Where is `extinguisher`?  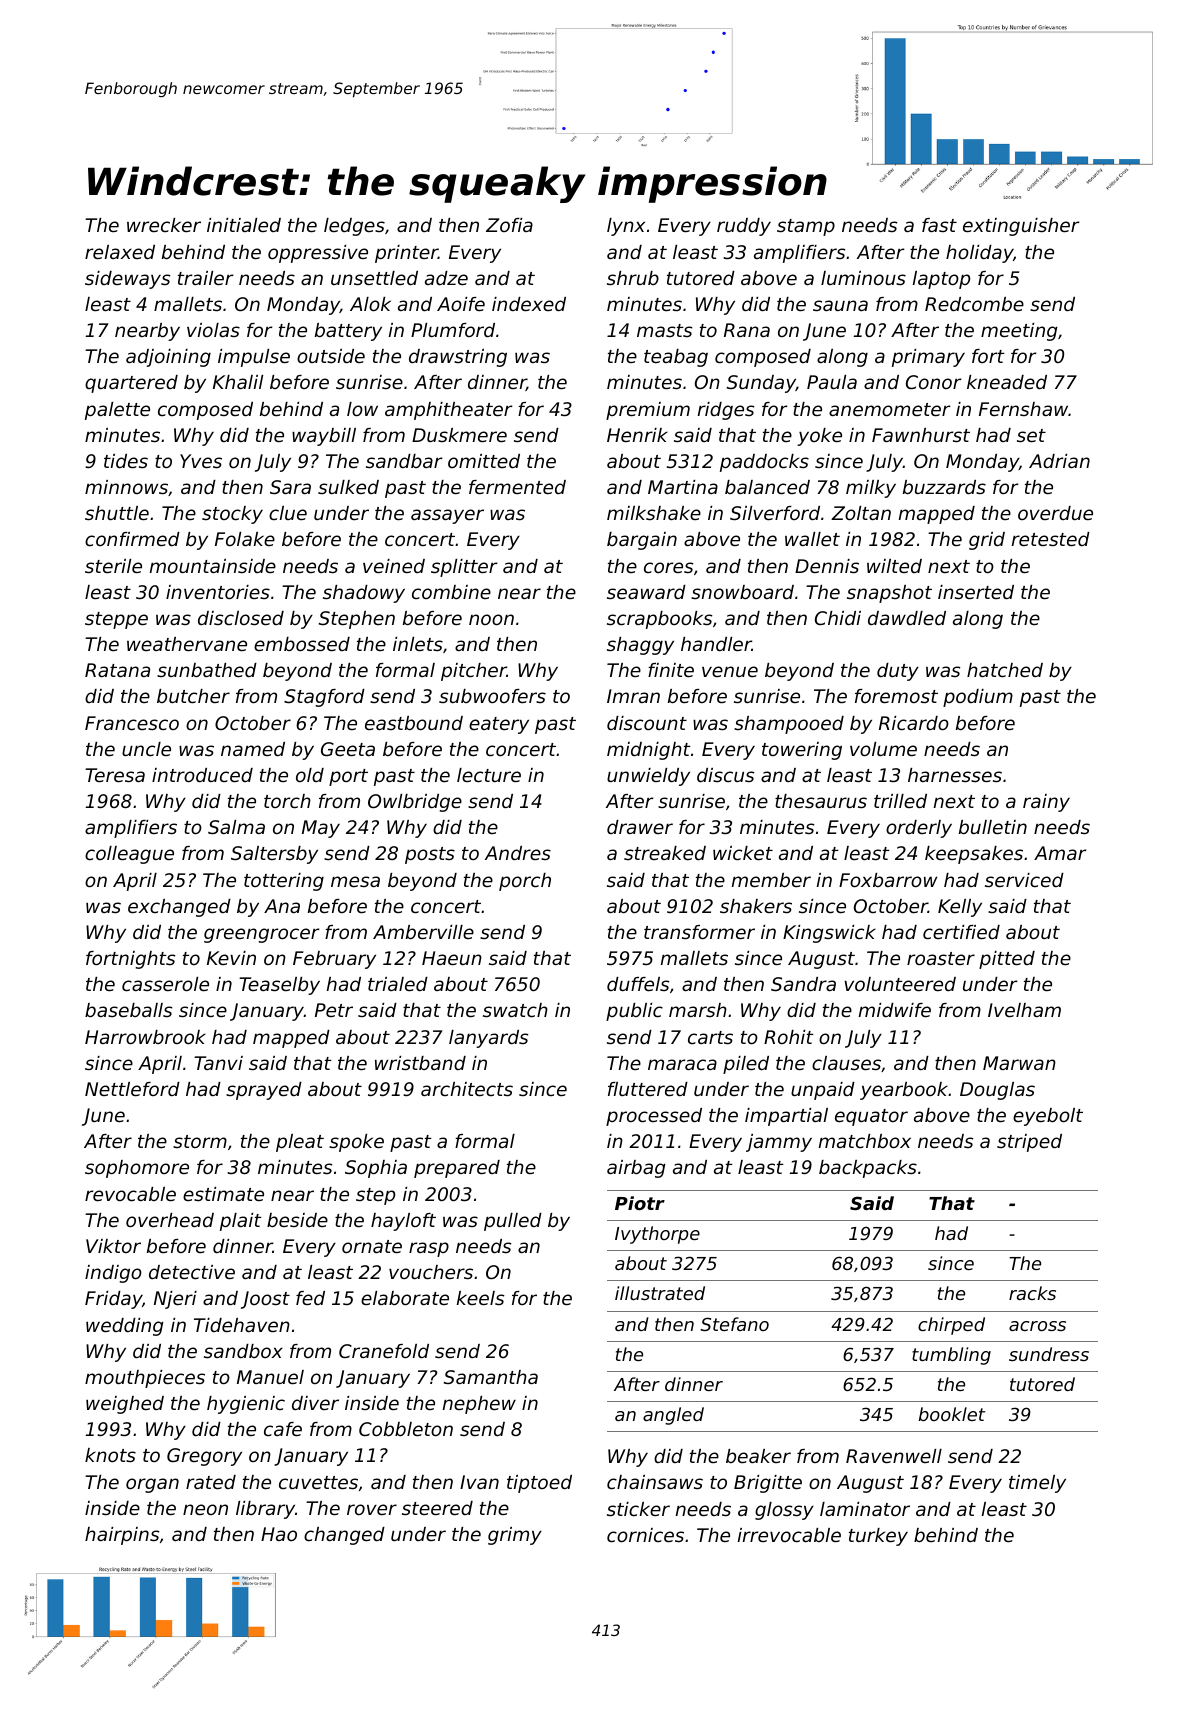
extinguisher is located at coordinates (1021, 227).
